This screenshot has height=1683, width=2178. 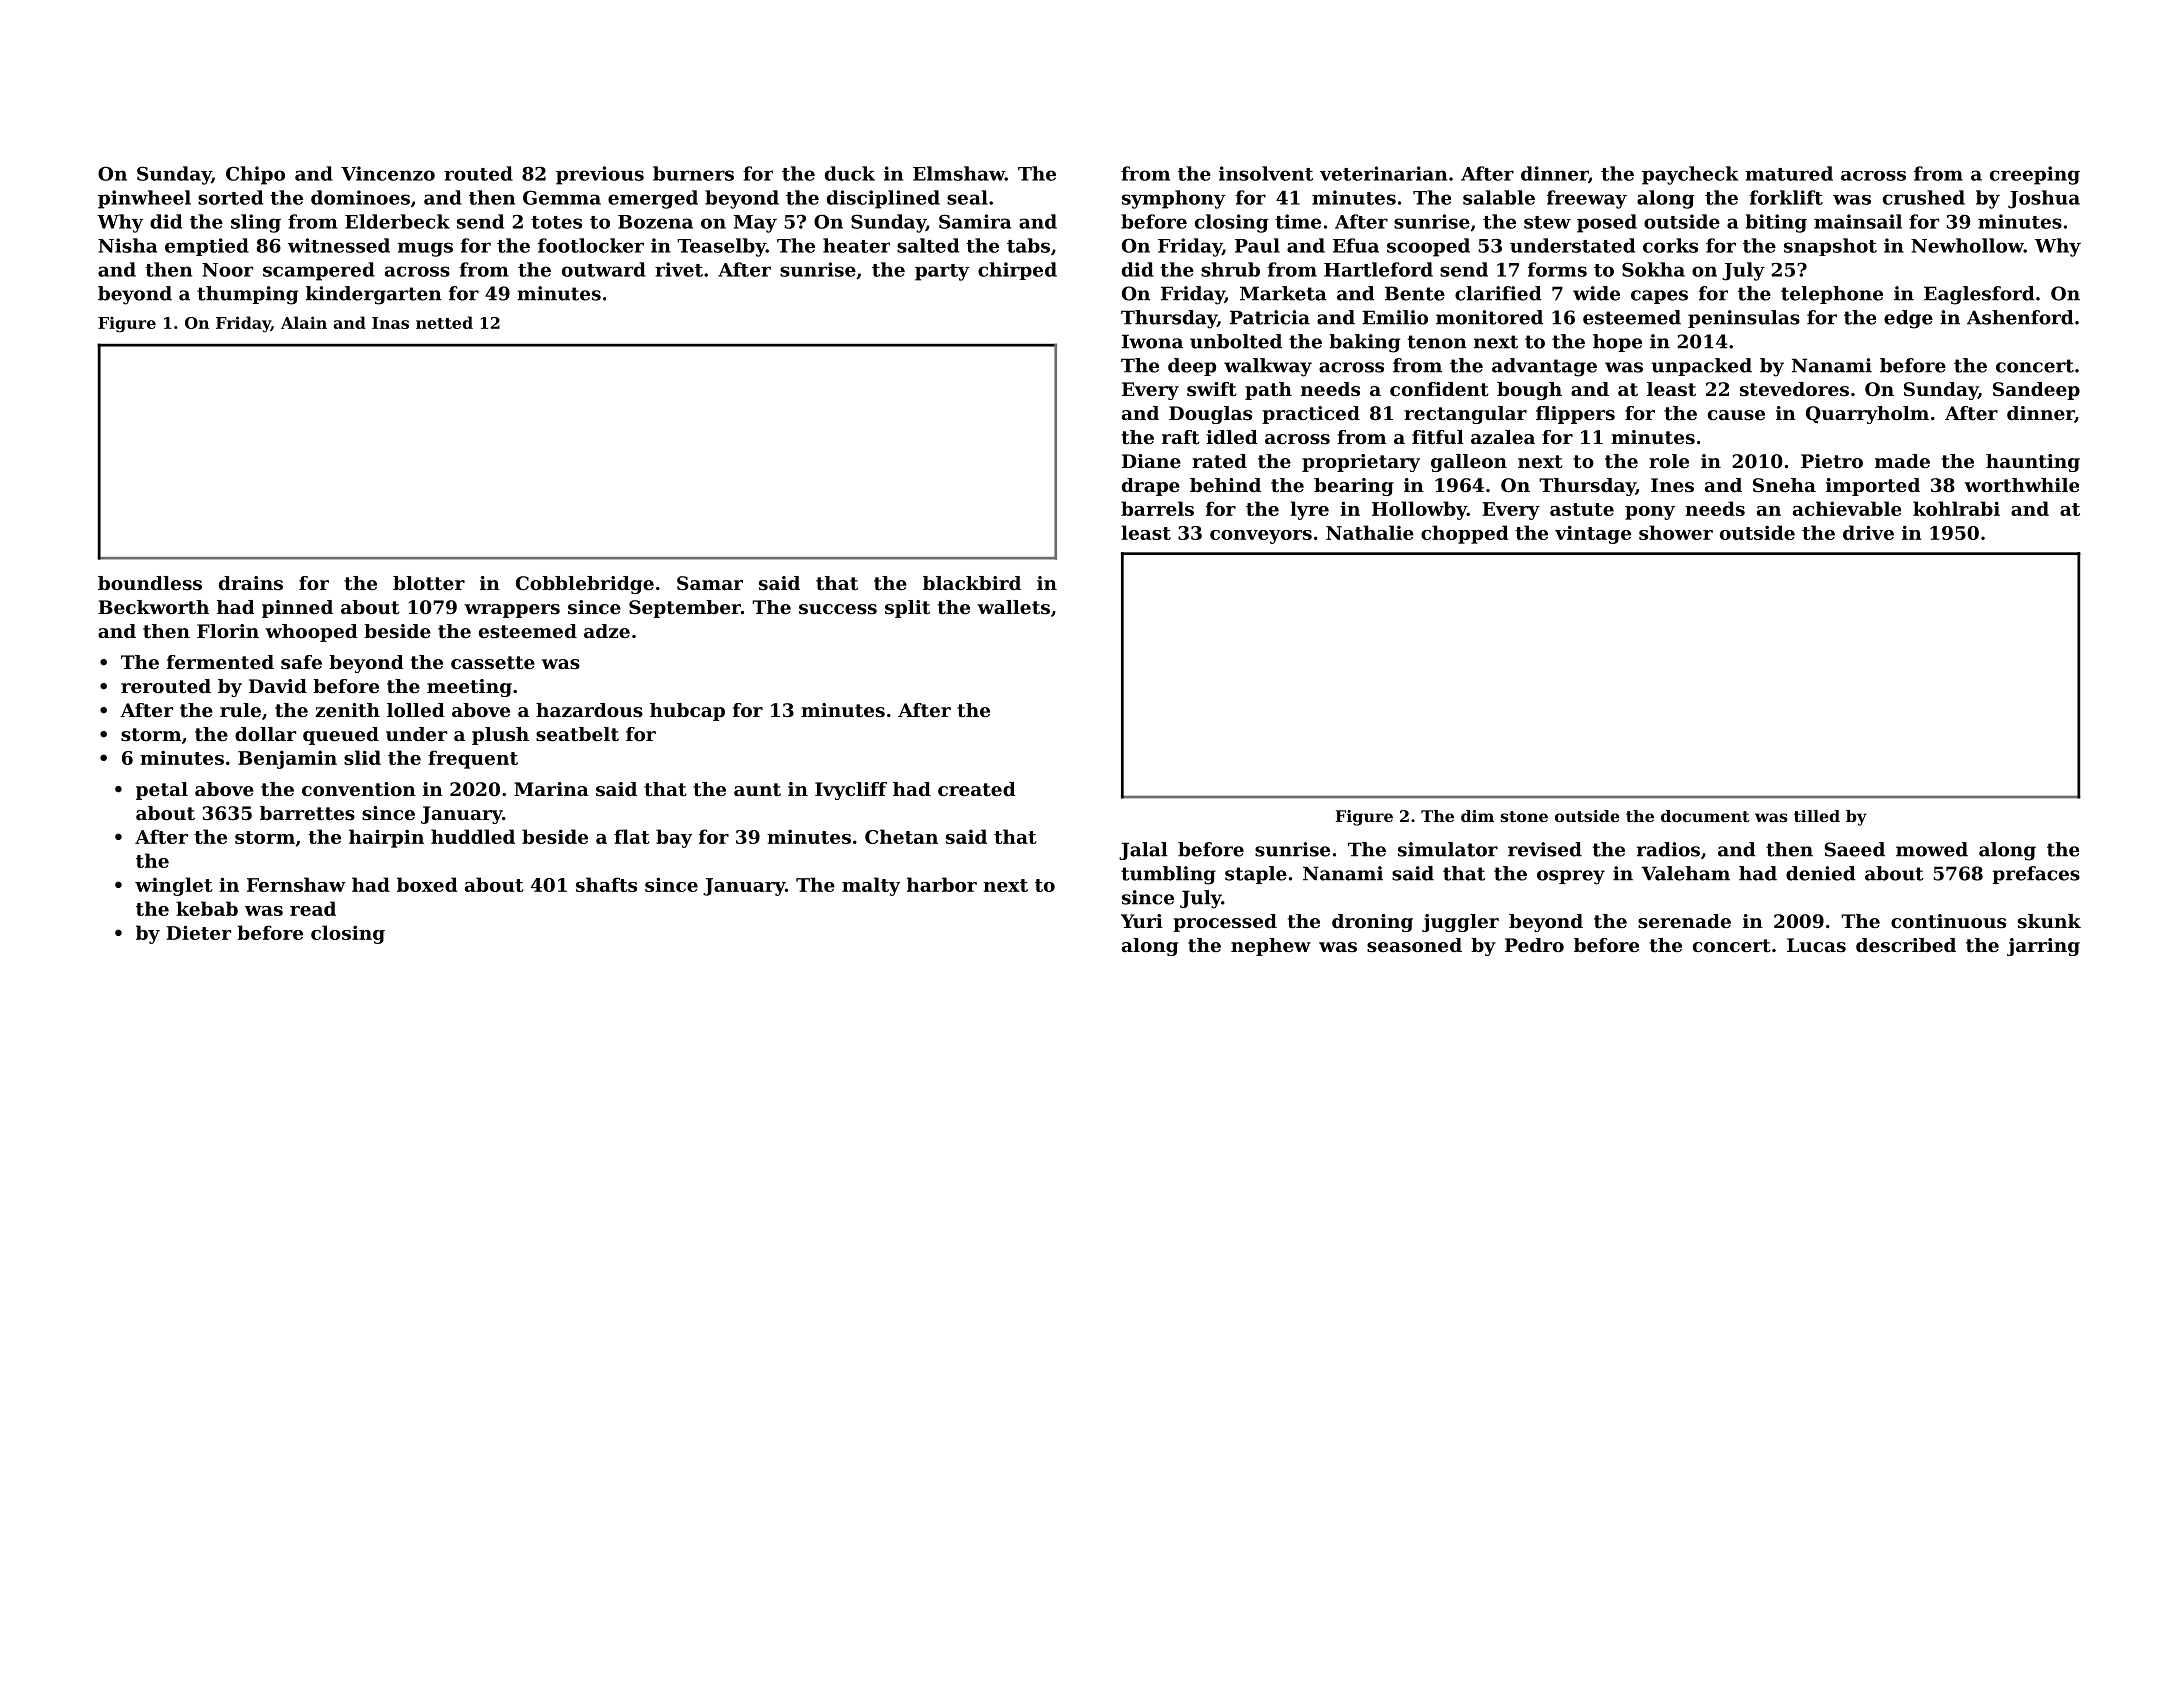 I want to click on achievable, so click(x=1847, y=508).
